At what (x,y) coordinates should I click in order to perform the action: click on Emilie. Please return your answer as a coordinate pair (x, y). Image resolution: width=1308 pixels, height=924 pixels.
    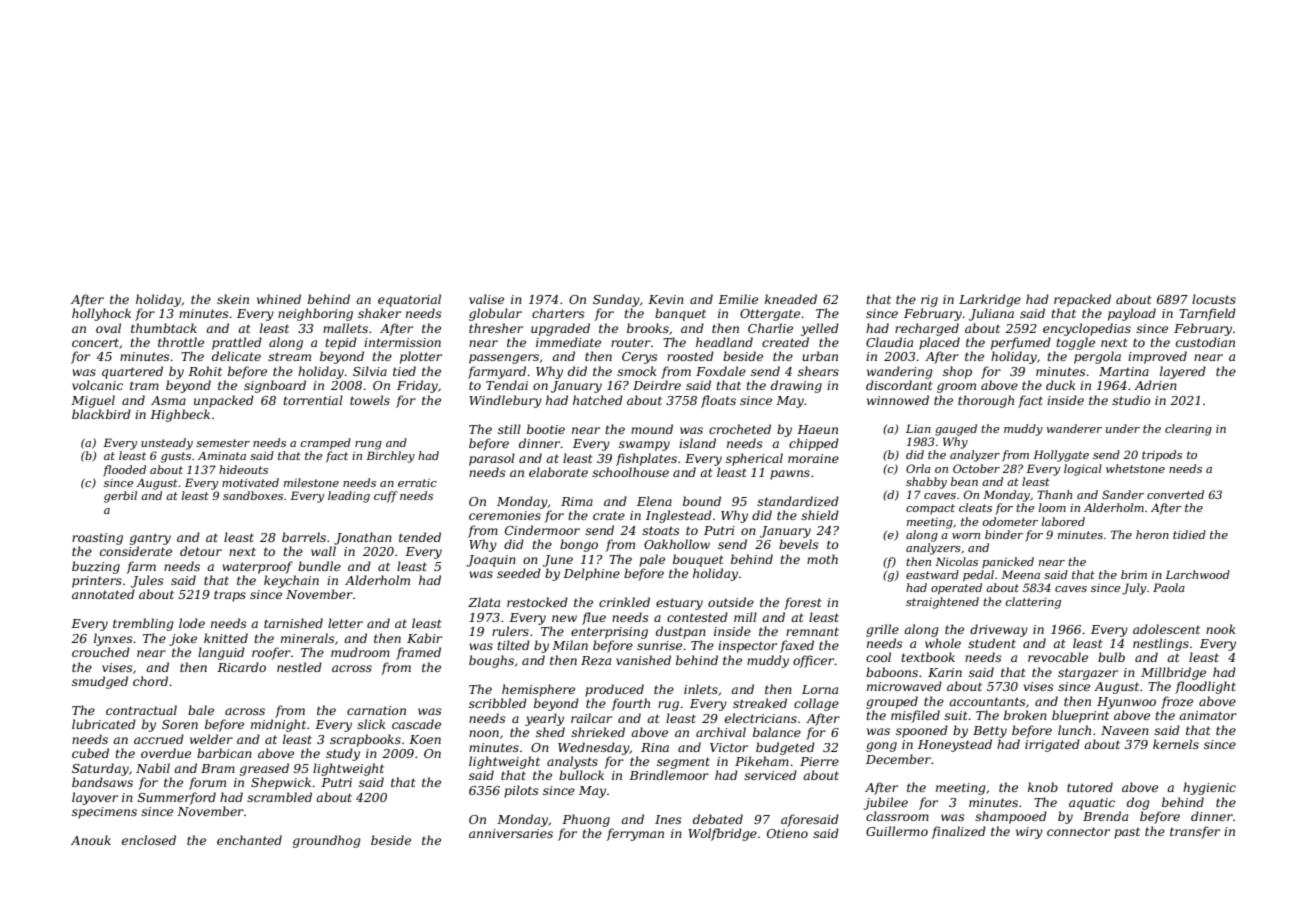
    Looking at the image, I should click on (738, 299).
